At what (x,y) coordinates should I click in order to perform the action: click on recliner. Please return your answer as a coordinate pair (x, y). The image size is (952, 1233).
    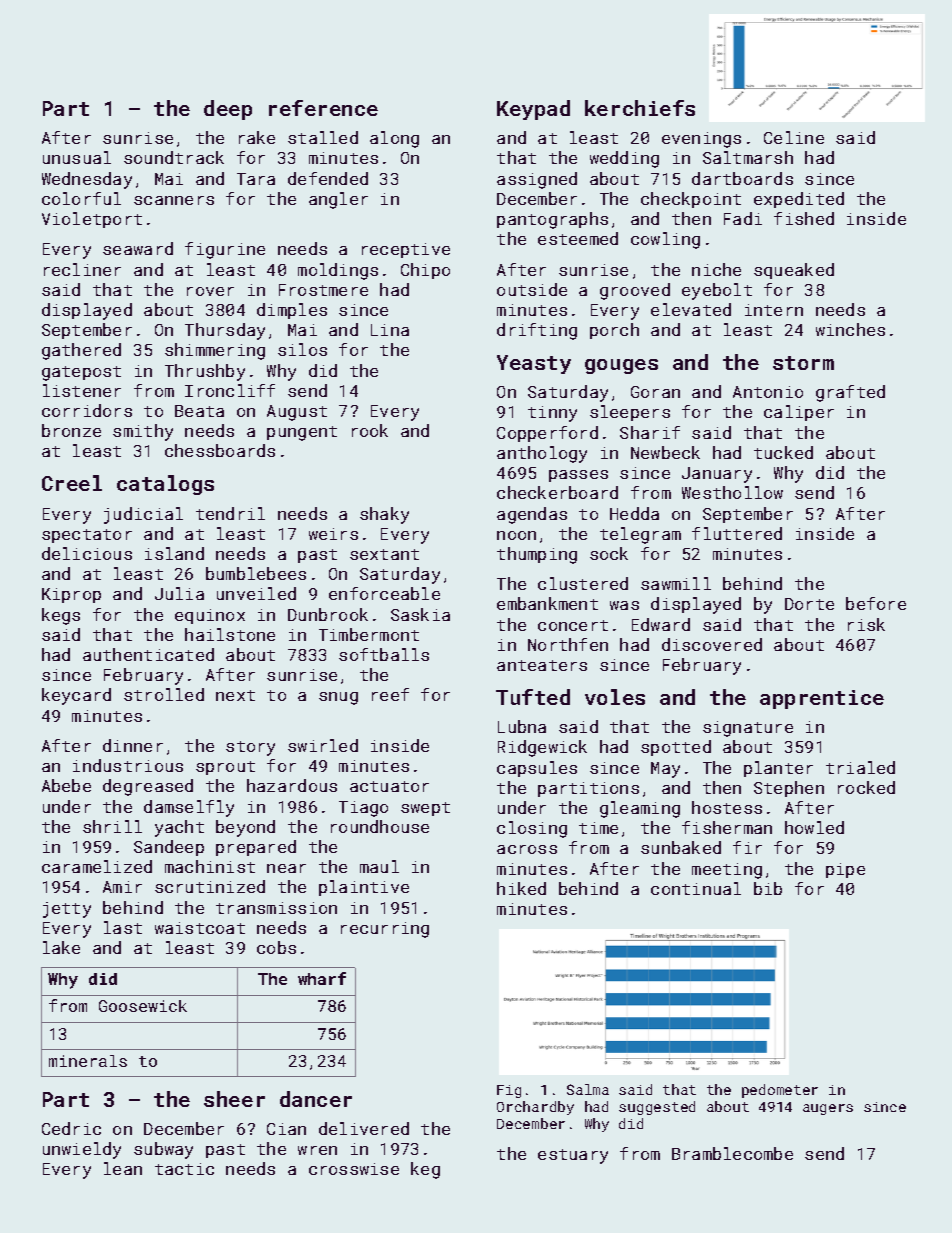
    Looking at the image, I should click on (82, 269).
